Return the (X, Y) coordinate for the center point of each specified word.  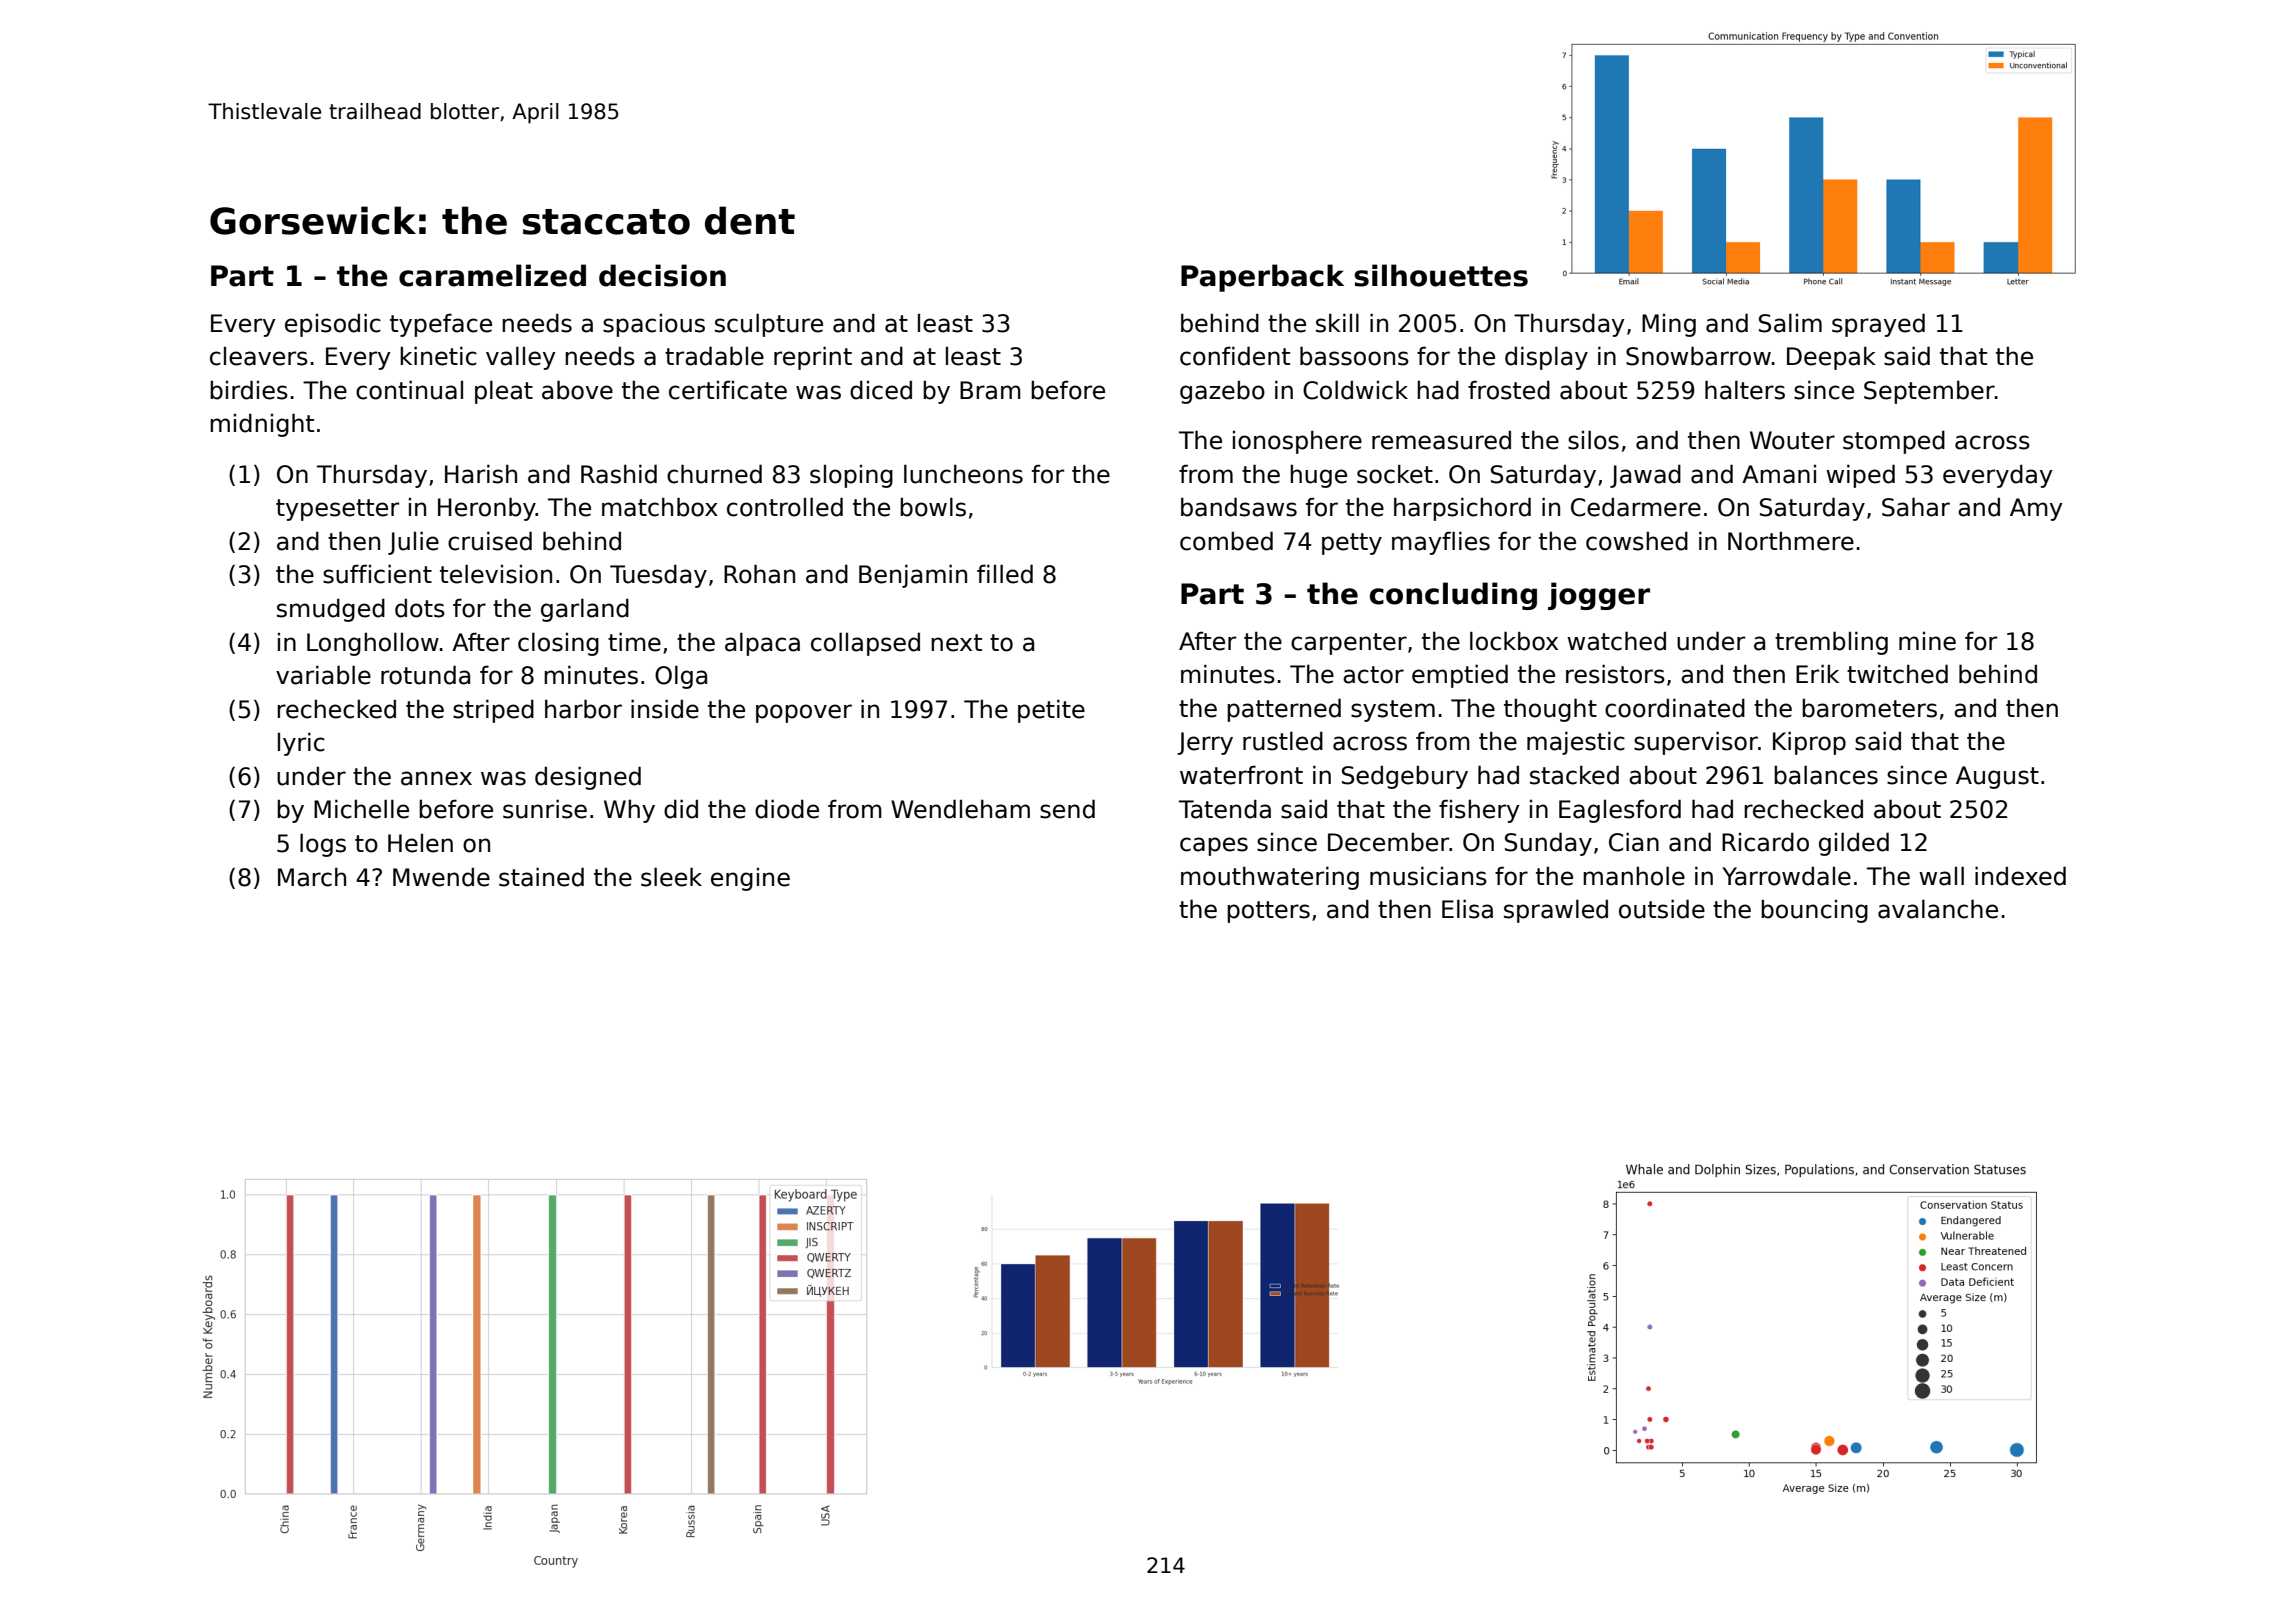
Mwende (441, 877)
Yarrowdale (1786, 876)
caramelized (492, 275)
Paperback (1262, 278)
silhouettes (1441, 275)
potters (1268, 912)
